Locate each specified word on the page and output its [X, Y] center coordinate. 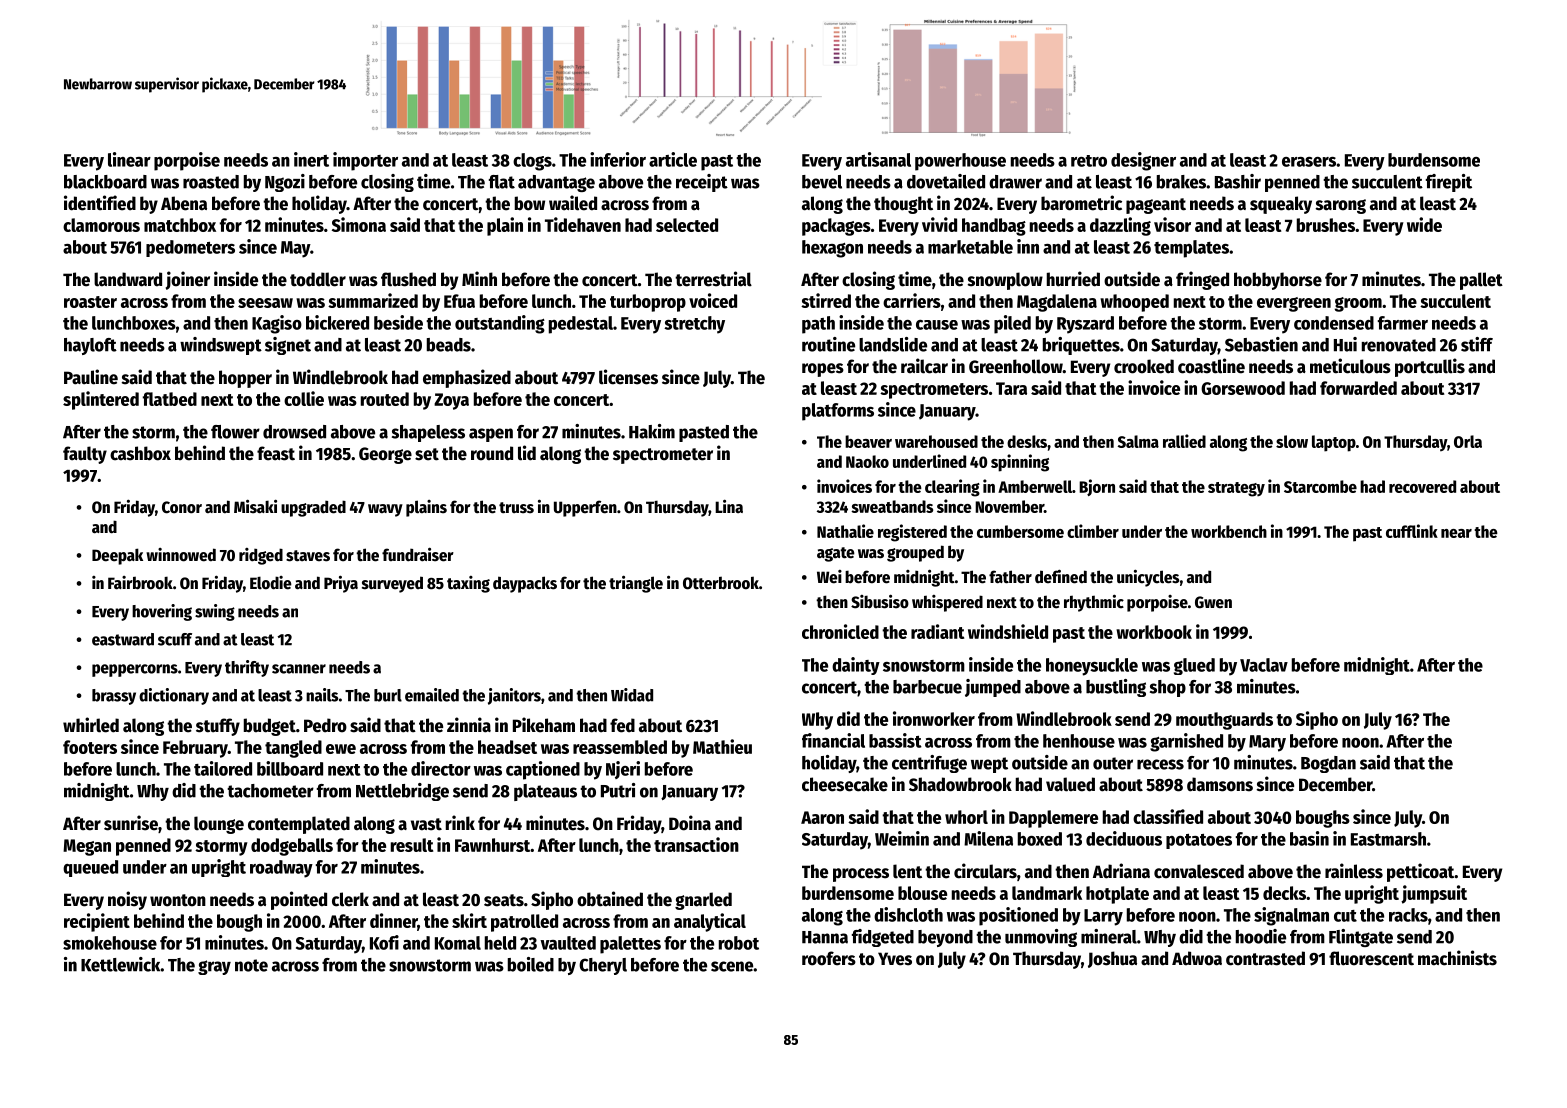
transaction [696, 844]
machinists [1457, 958]
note [251, 965]
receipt [702, 183]
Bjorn [1097, 487]
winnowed [181, 555]
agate [836, 554]
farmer [1403, 323]
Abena [184, 203]
